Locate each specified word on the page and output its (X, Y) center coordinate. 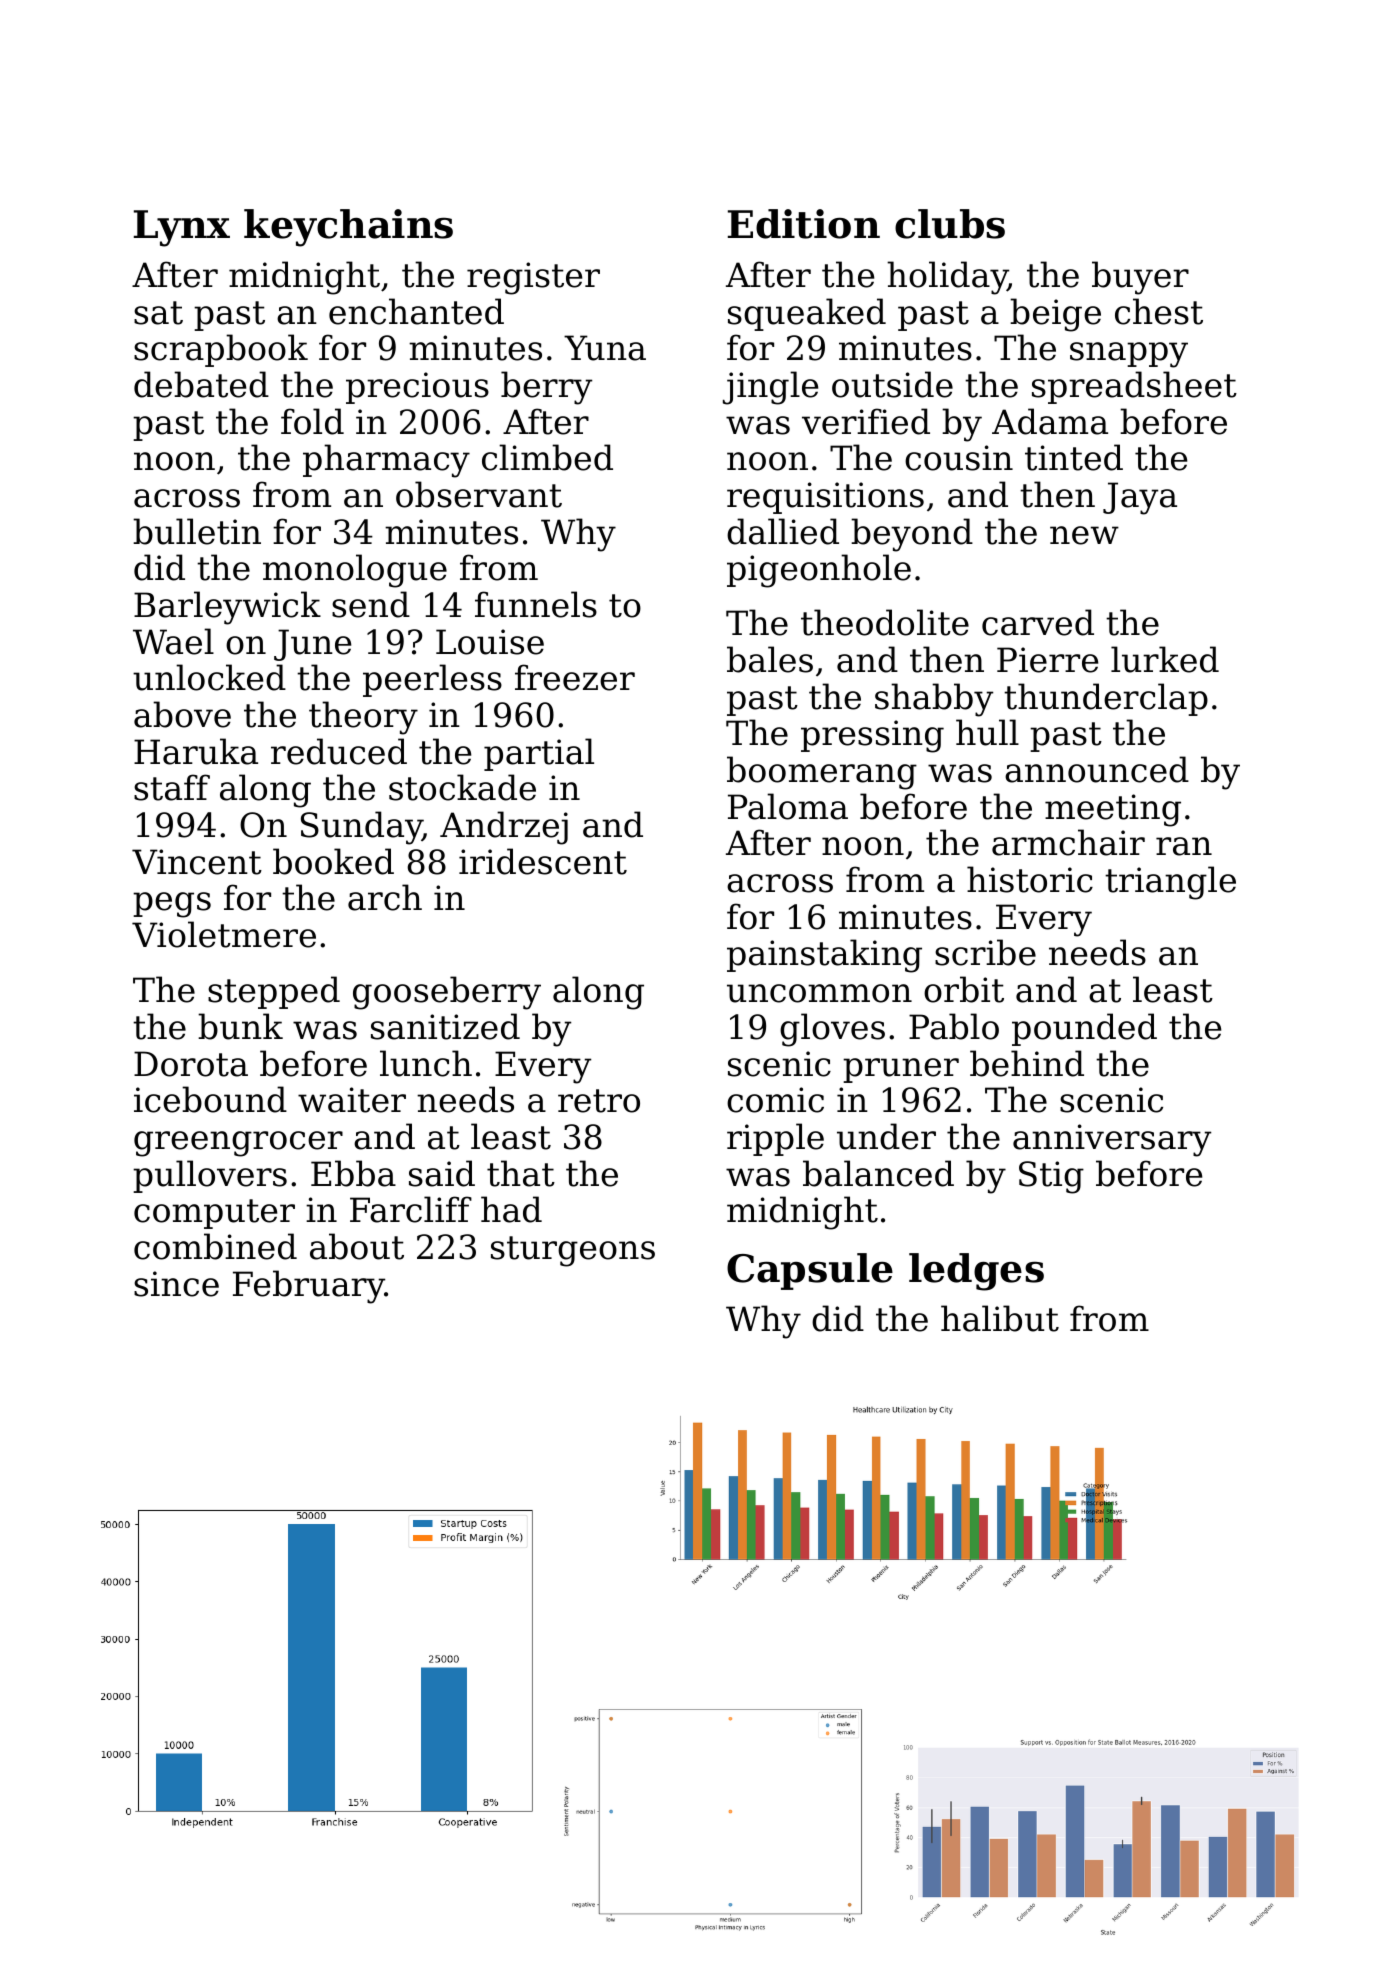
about (357, 1246)
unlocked (209, 677)
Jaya (1140, 498)
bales (770, 659)
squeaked (807, 314)
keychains (348, 228)
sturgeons (573, 1251)
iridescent (543, 861)
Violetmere (224, 934)
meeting (1113, 810)
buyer (1140, 278)
